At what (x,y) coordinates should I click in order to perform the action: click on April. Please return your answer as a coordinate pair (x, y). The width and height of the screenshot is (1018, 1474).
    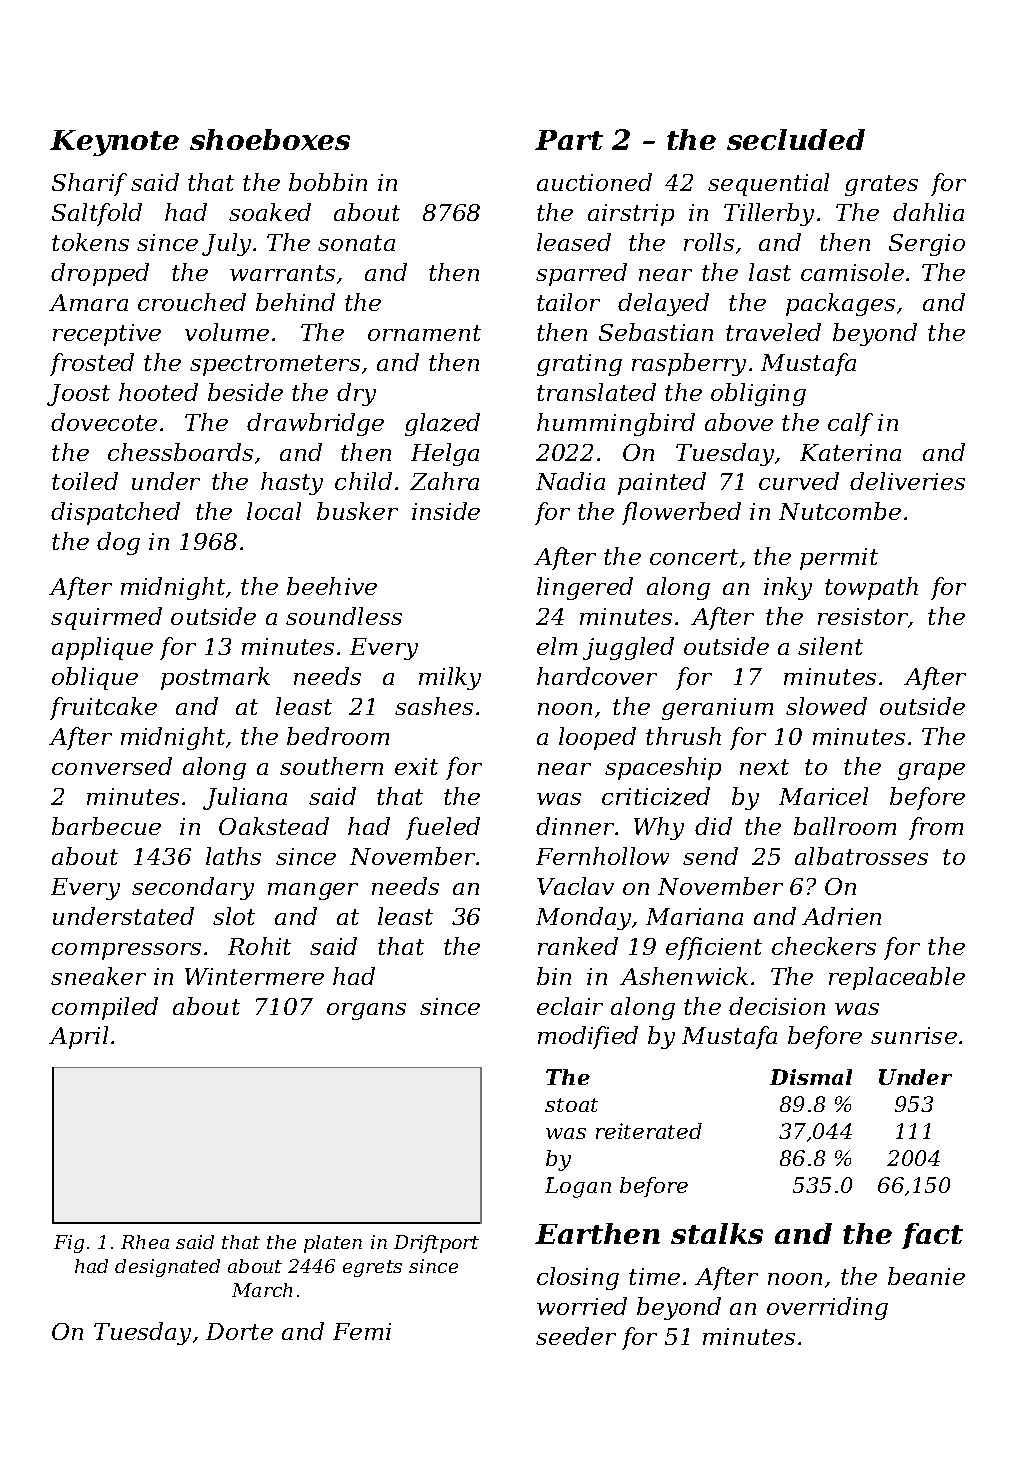
    Looking at the image, I should click on (78, 1037).
